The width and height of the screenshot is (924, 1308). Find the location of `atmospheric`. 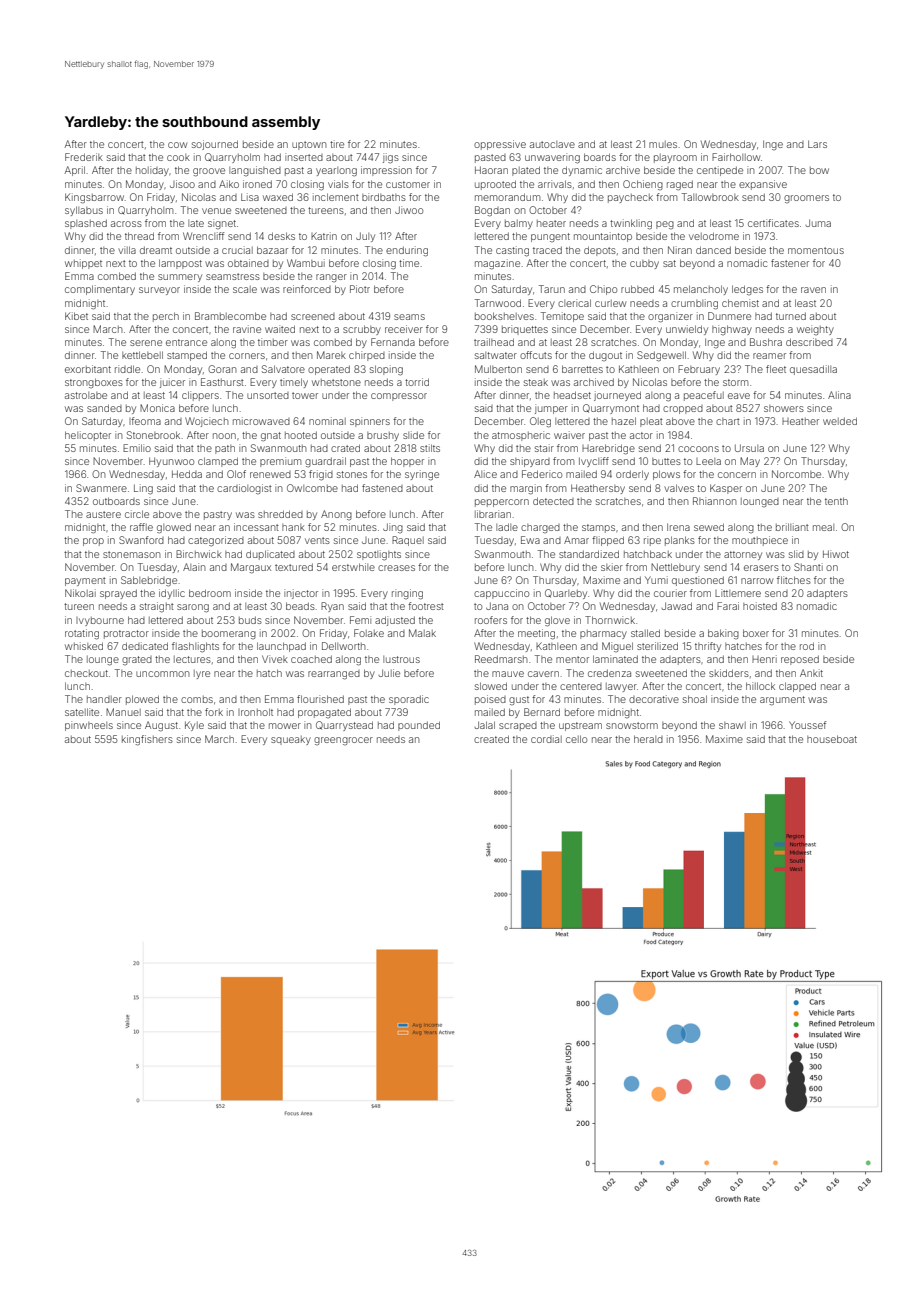

atmospheric is located at coordinates (521, 436).
